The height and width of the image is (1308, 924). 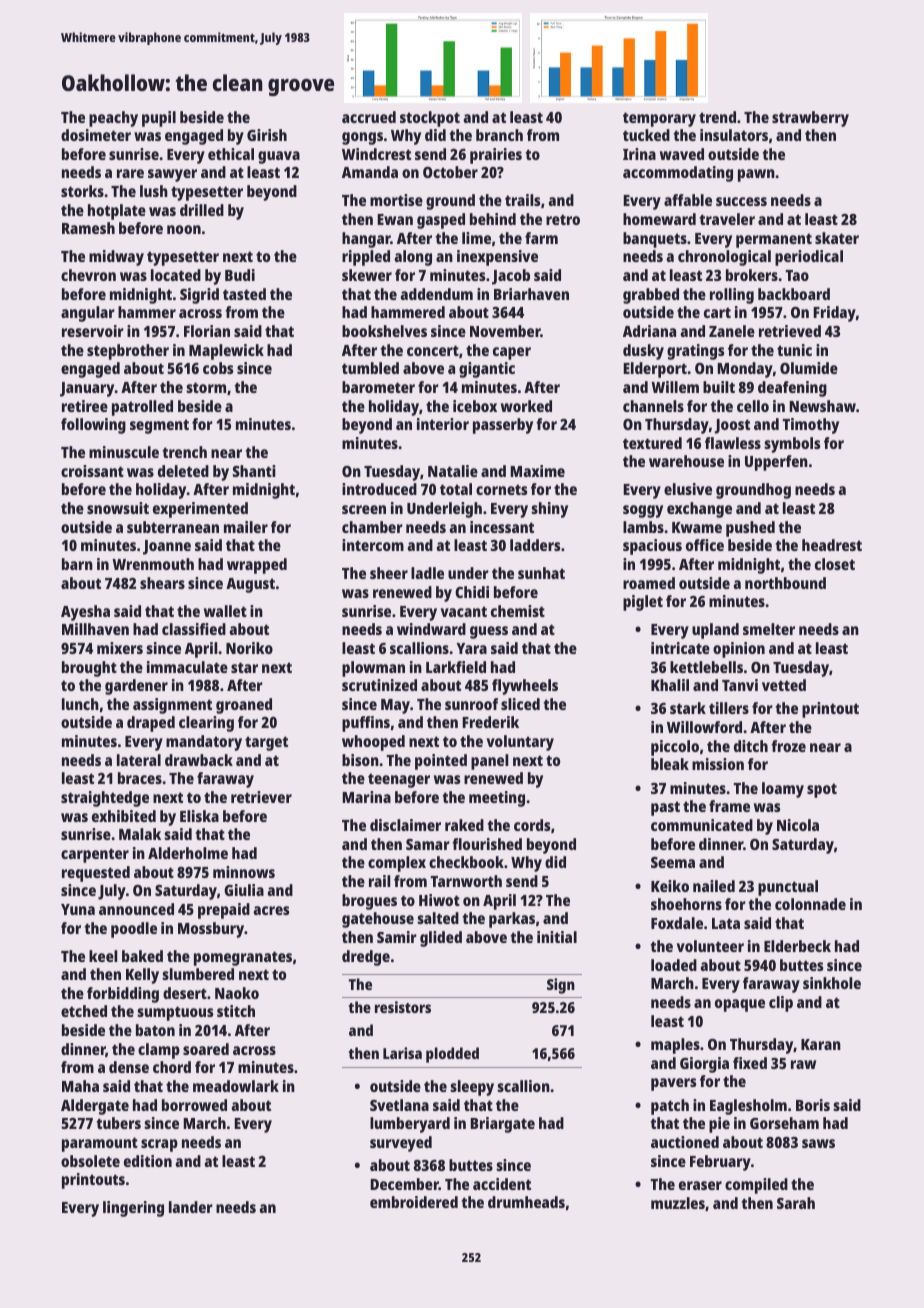 What do you see at coordinates (659, 119) in the image?
I see `temporary` at bounding box center [659, 119].
